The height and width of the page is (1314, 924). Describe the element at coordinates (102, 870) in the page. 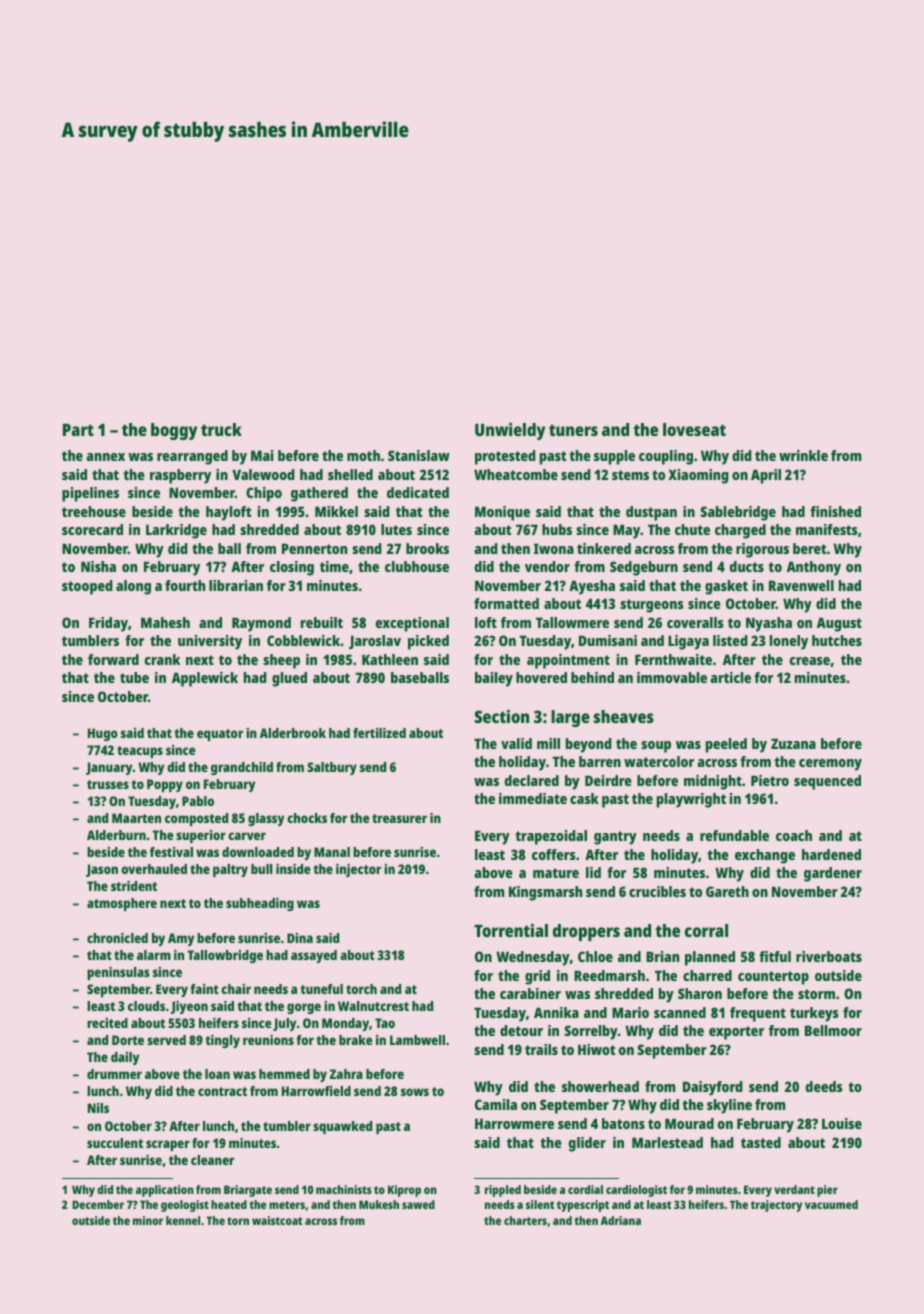

I see `Jason` at that location.
